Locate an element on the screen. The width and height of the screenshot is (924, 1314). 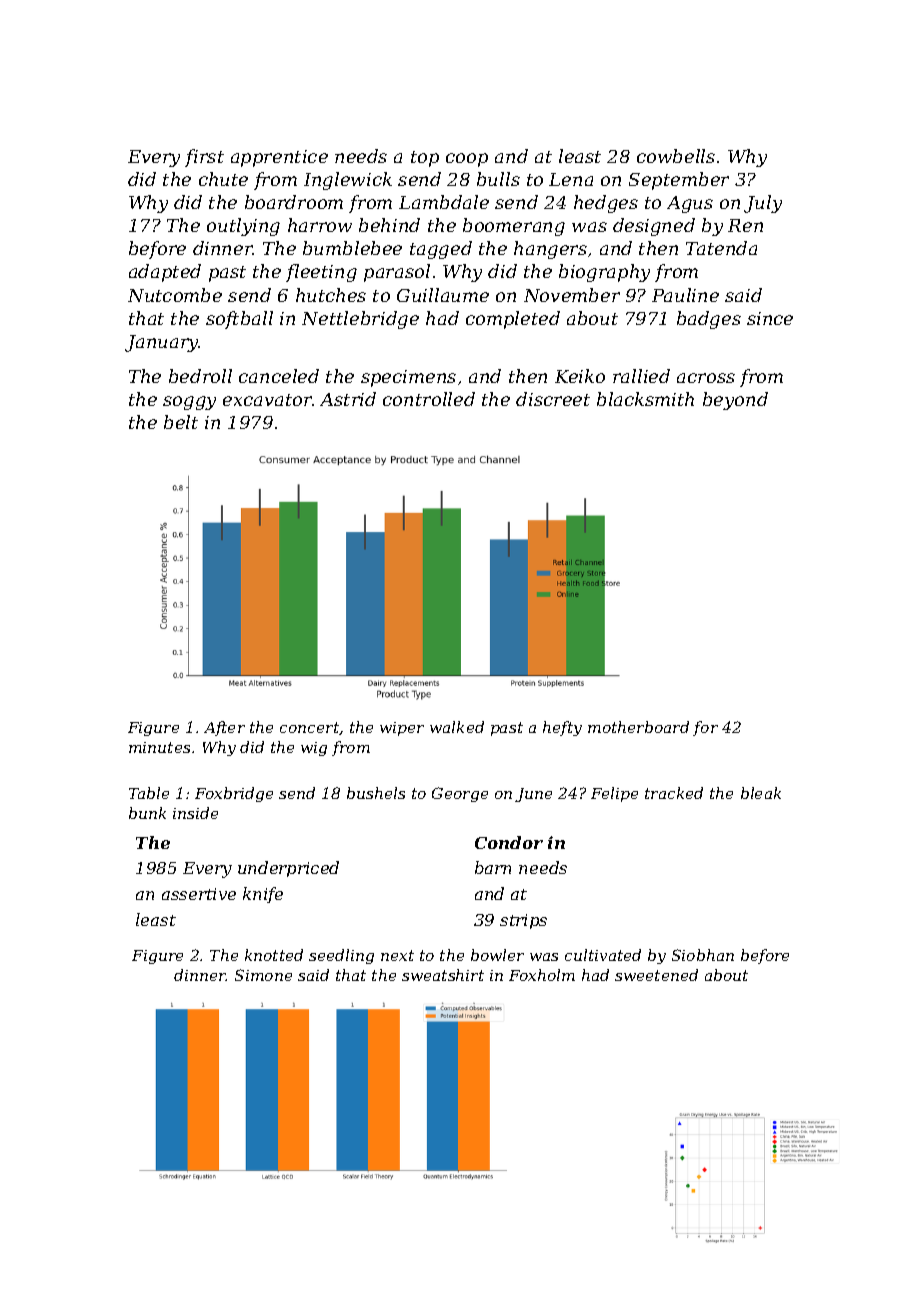
Tatenda is located at coordinates (721, 248).
